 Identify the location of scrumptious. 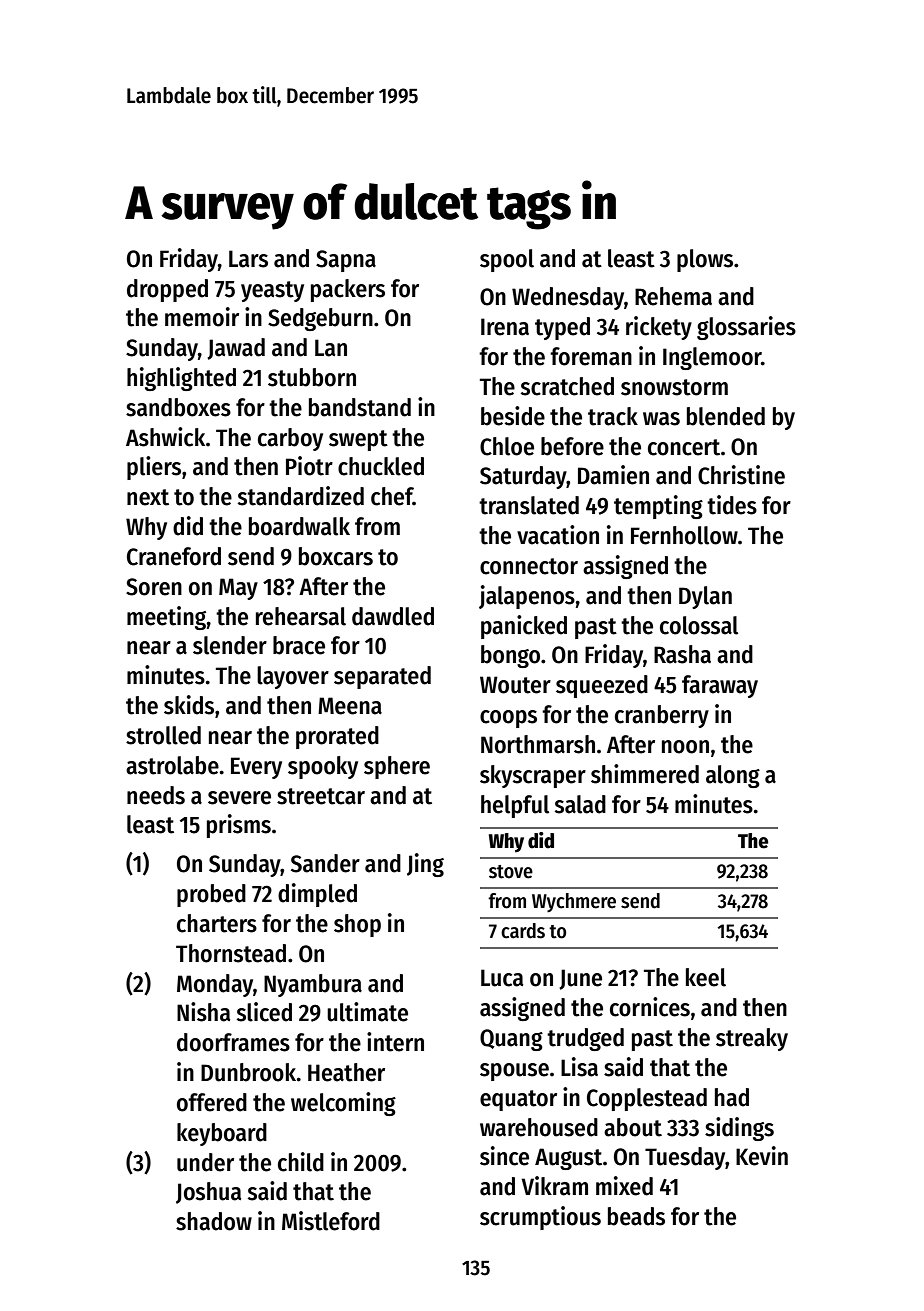
(540, 1218).
